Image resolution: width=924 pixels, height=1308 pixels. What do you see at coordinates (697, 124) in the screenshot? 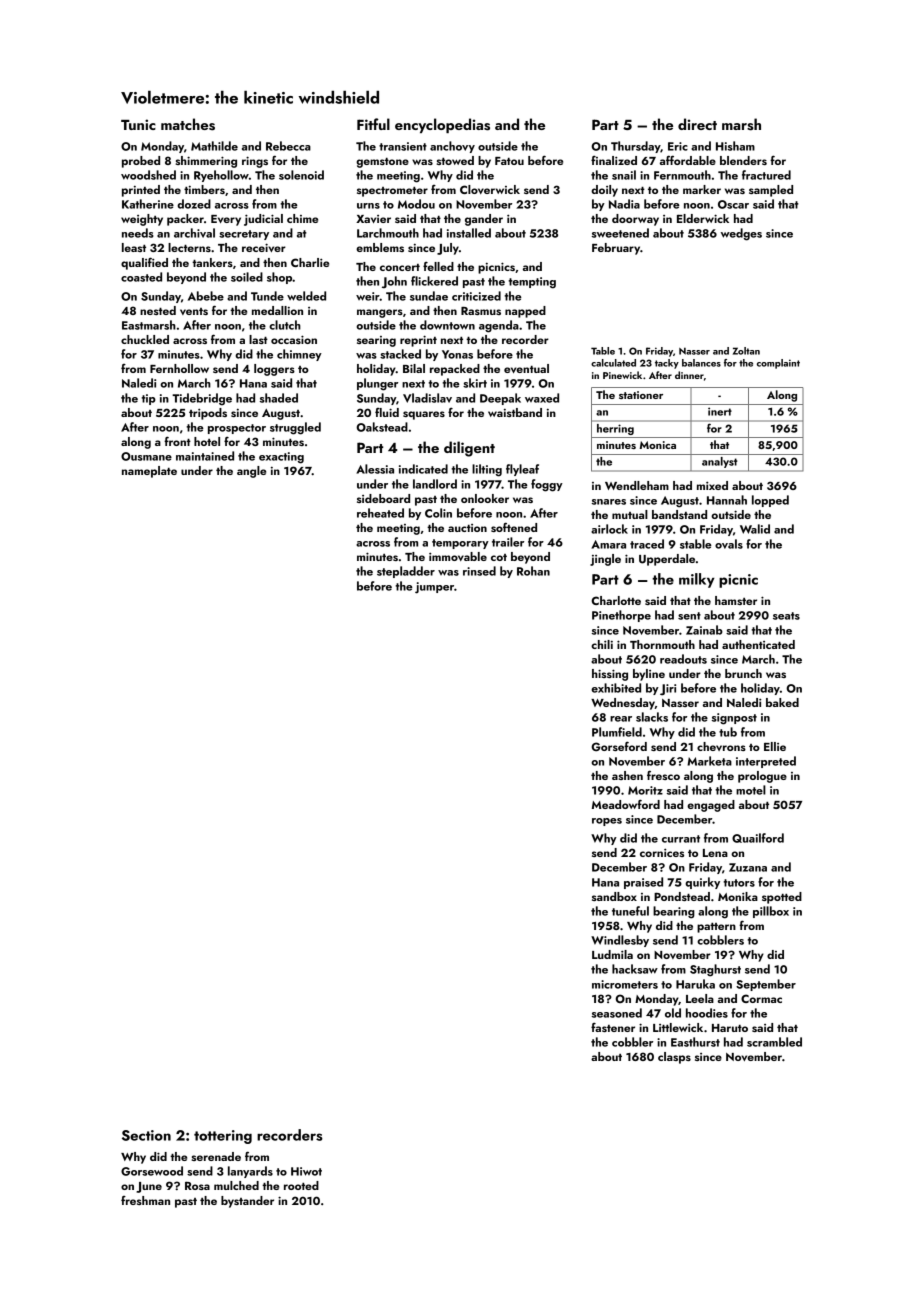
I see `direct` at bounding box center [697, 124].
